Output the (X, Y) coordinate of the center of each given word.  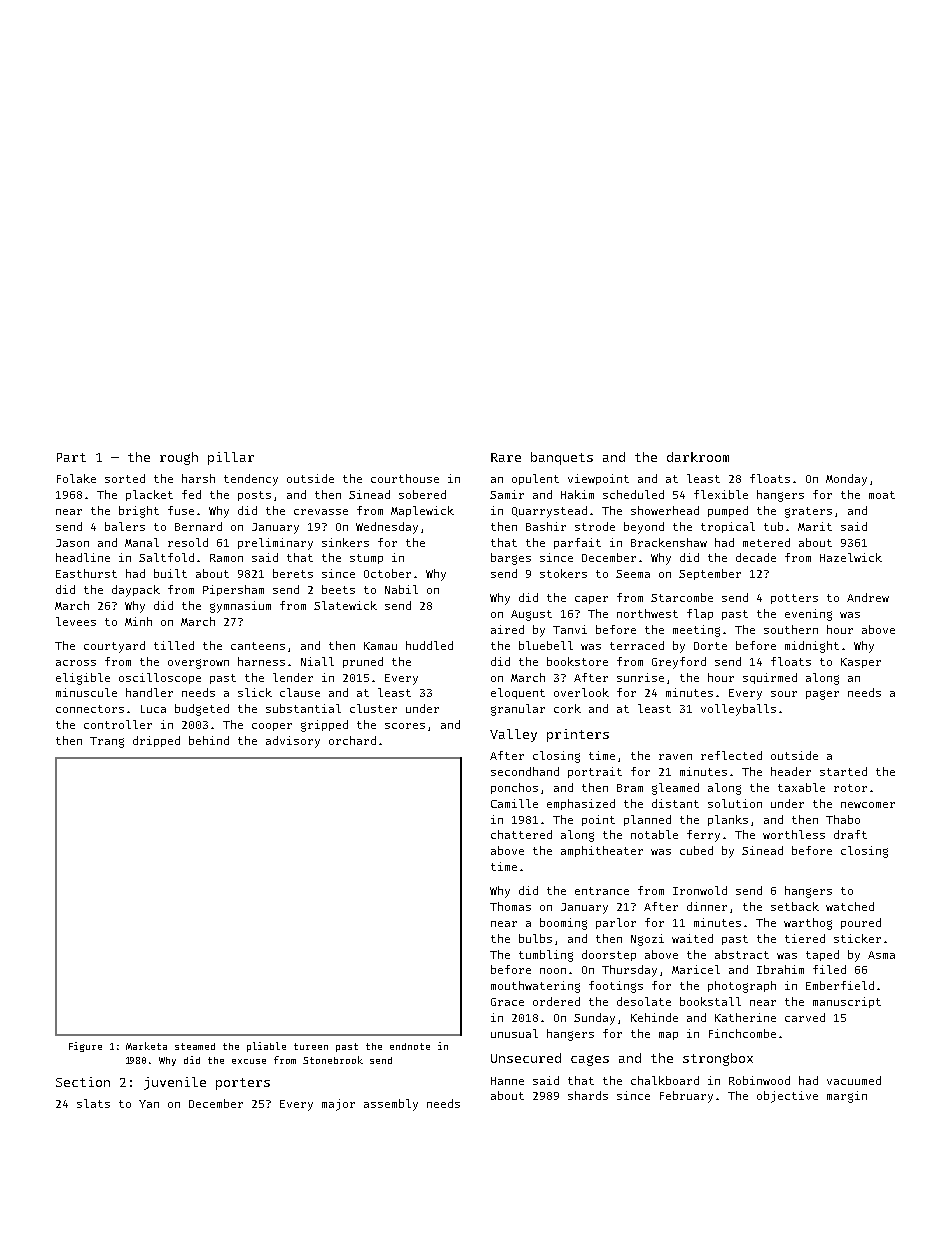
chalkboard (665, 1080)
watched (850, 906)
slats (93, 1103)
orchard (352, 740)
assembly (391, 1105)
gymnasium (240, 607)
